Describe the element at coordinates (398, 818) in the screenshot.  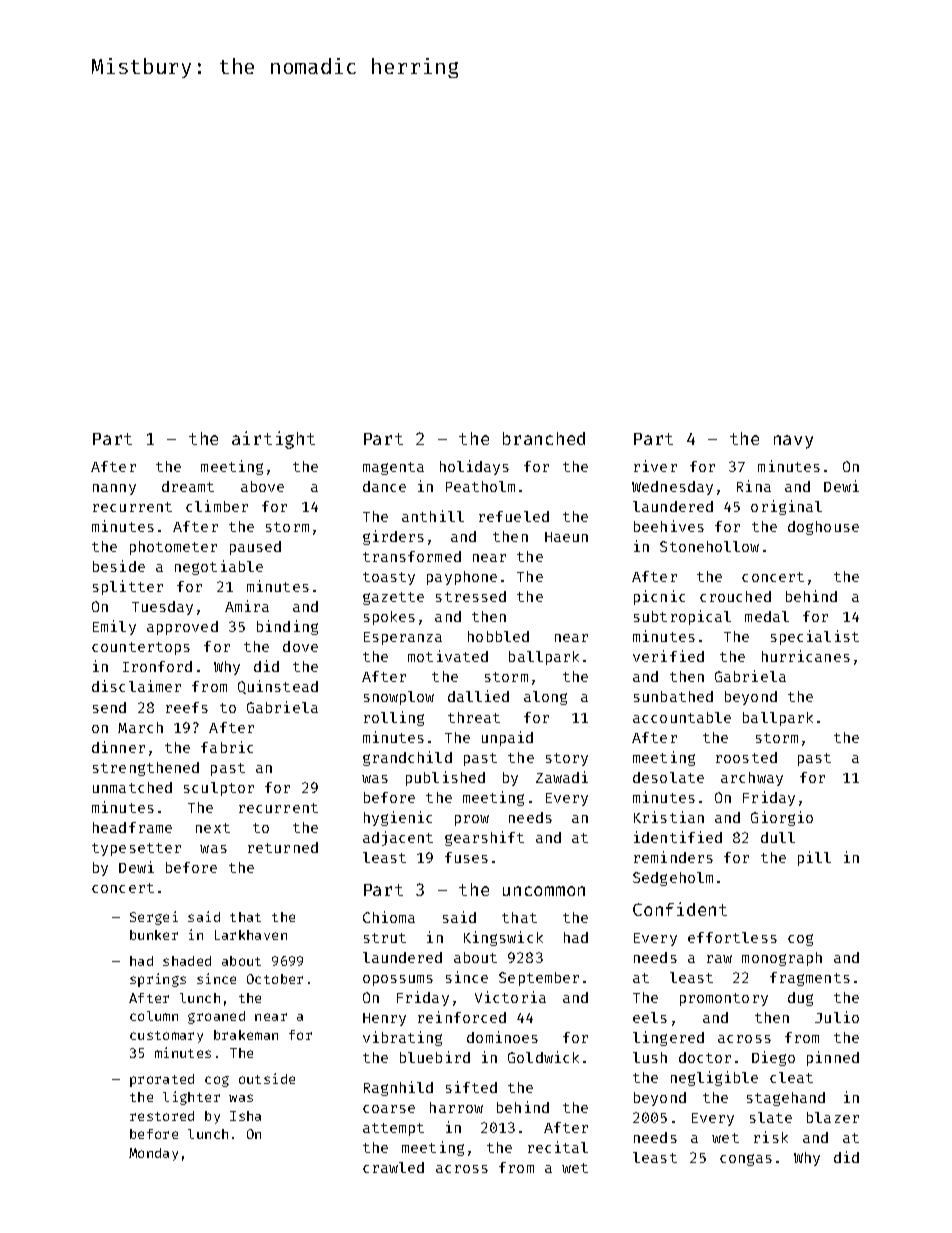
I see `hygienic` at that location.
